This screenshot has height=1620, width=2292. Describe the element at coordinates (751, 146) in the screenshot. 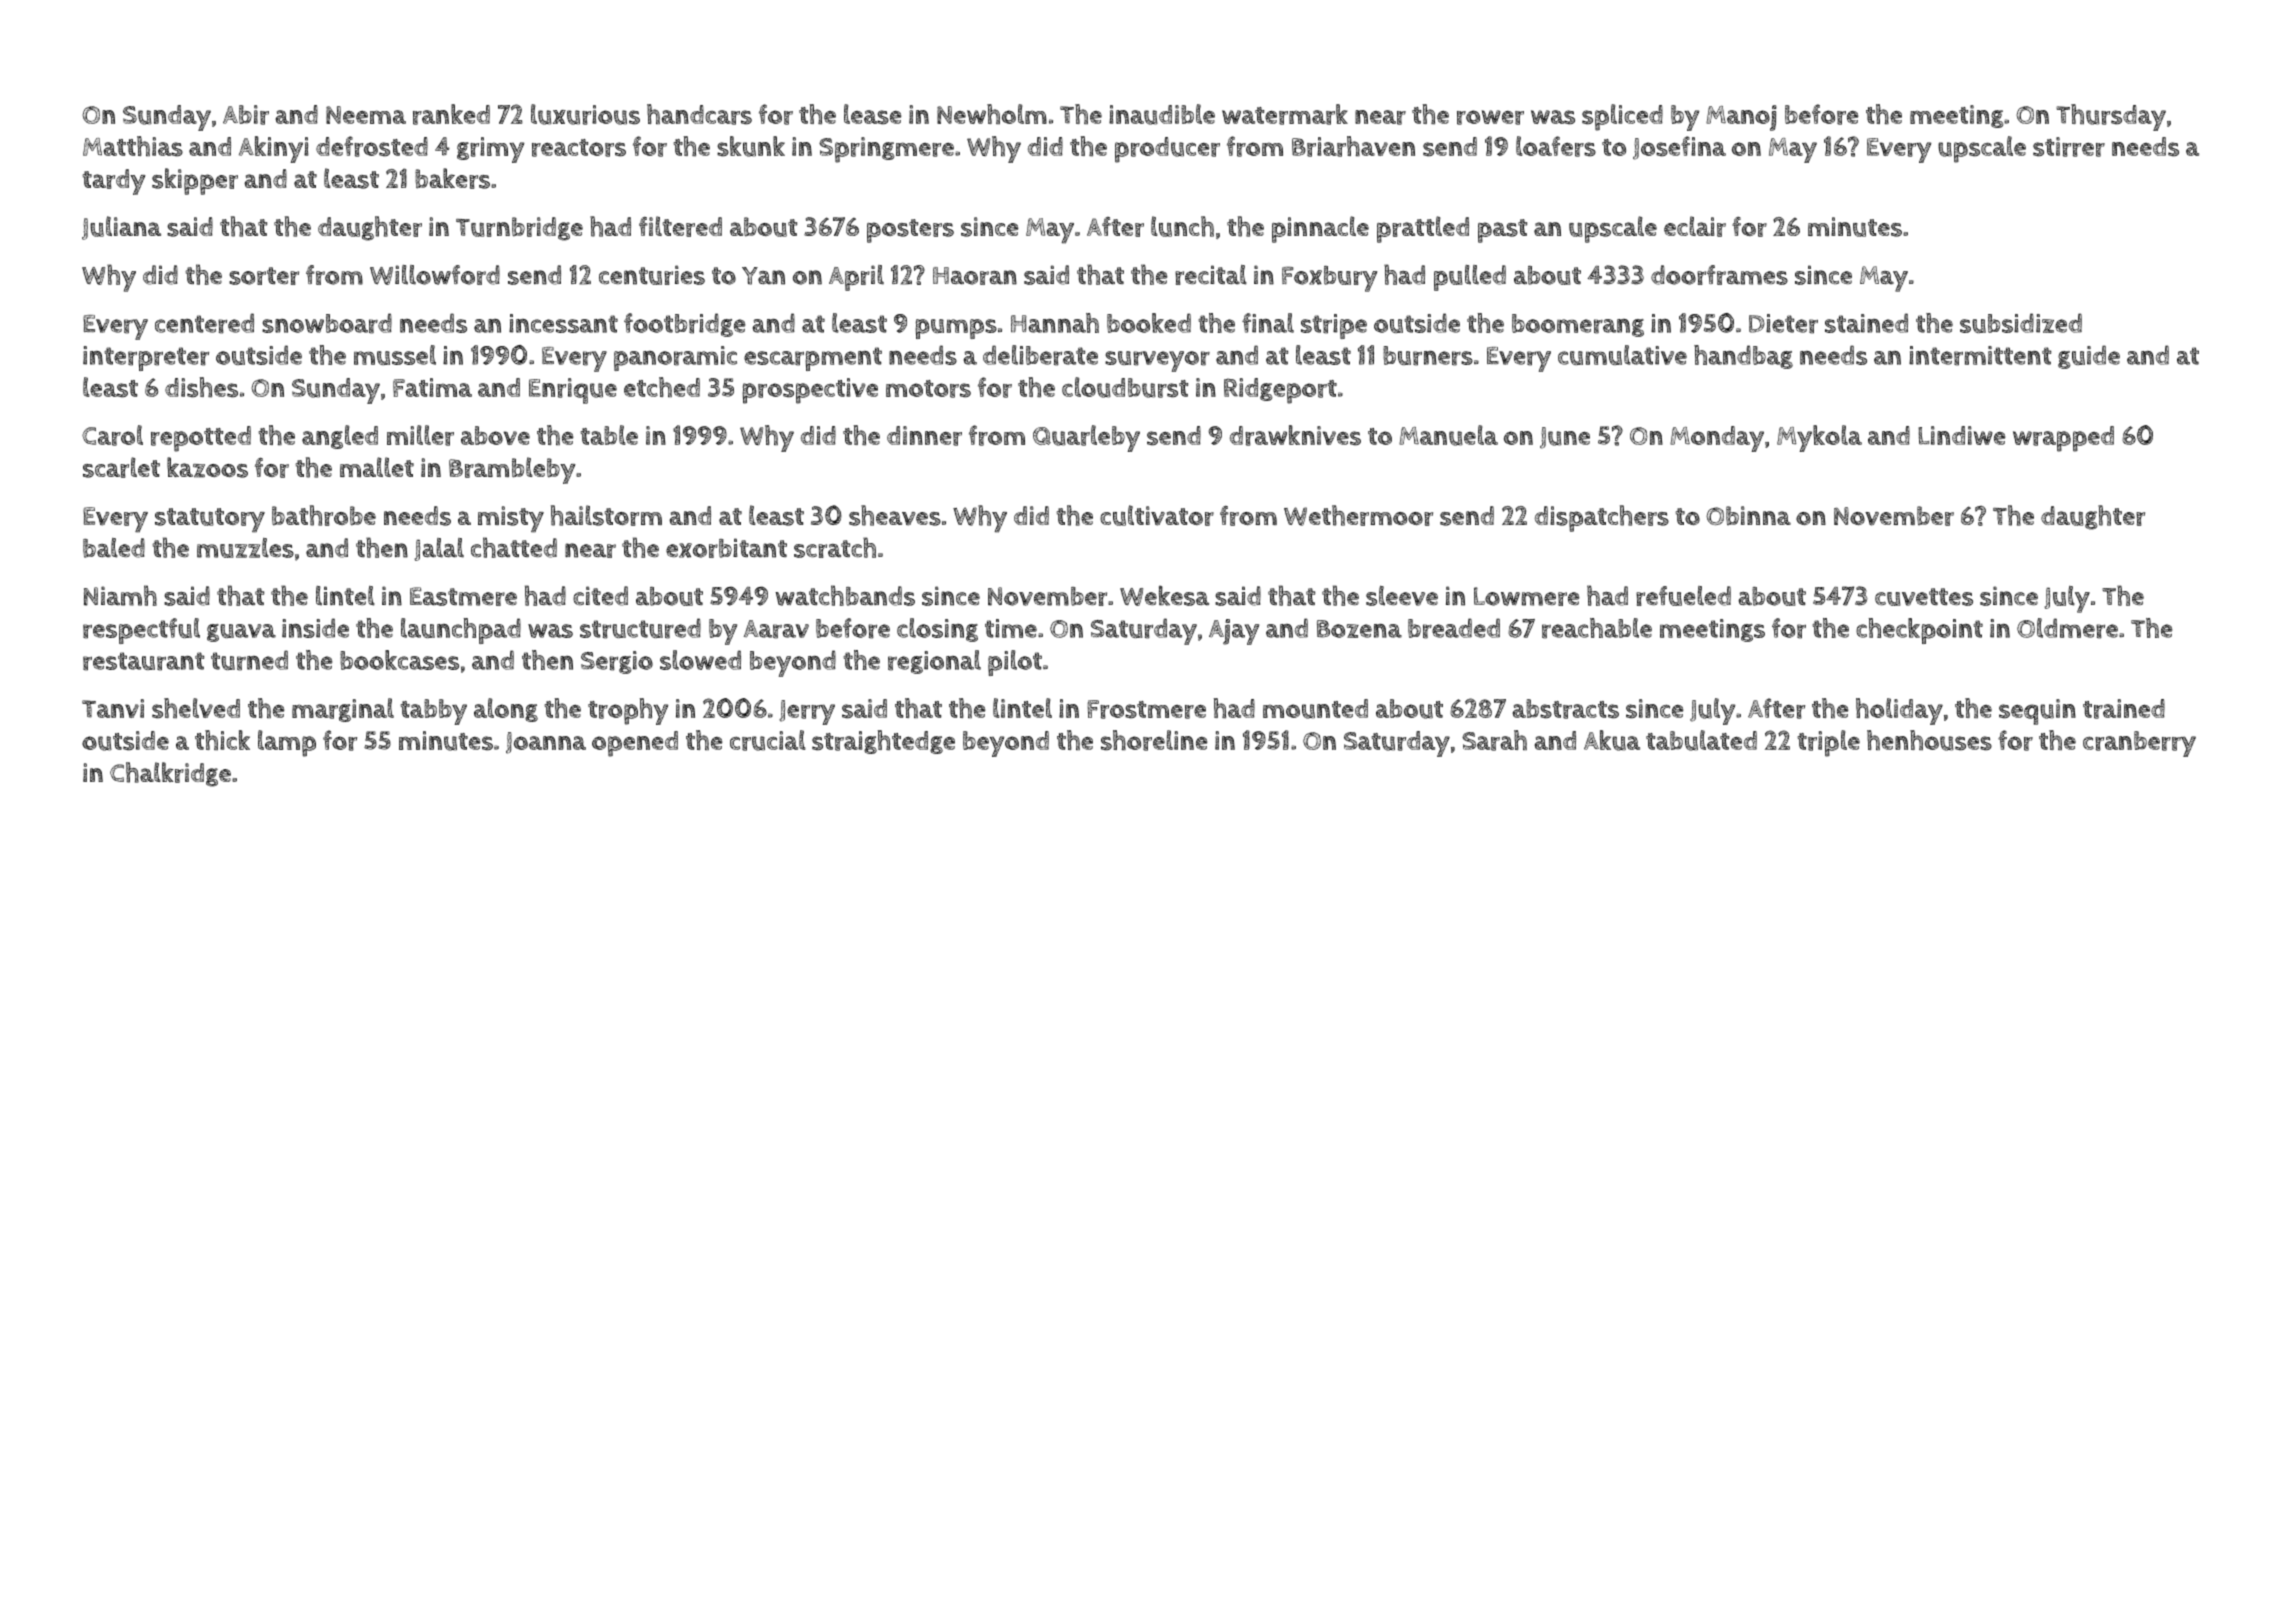

I see `skunk` at that location.
